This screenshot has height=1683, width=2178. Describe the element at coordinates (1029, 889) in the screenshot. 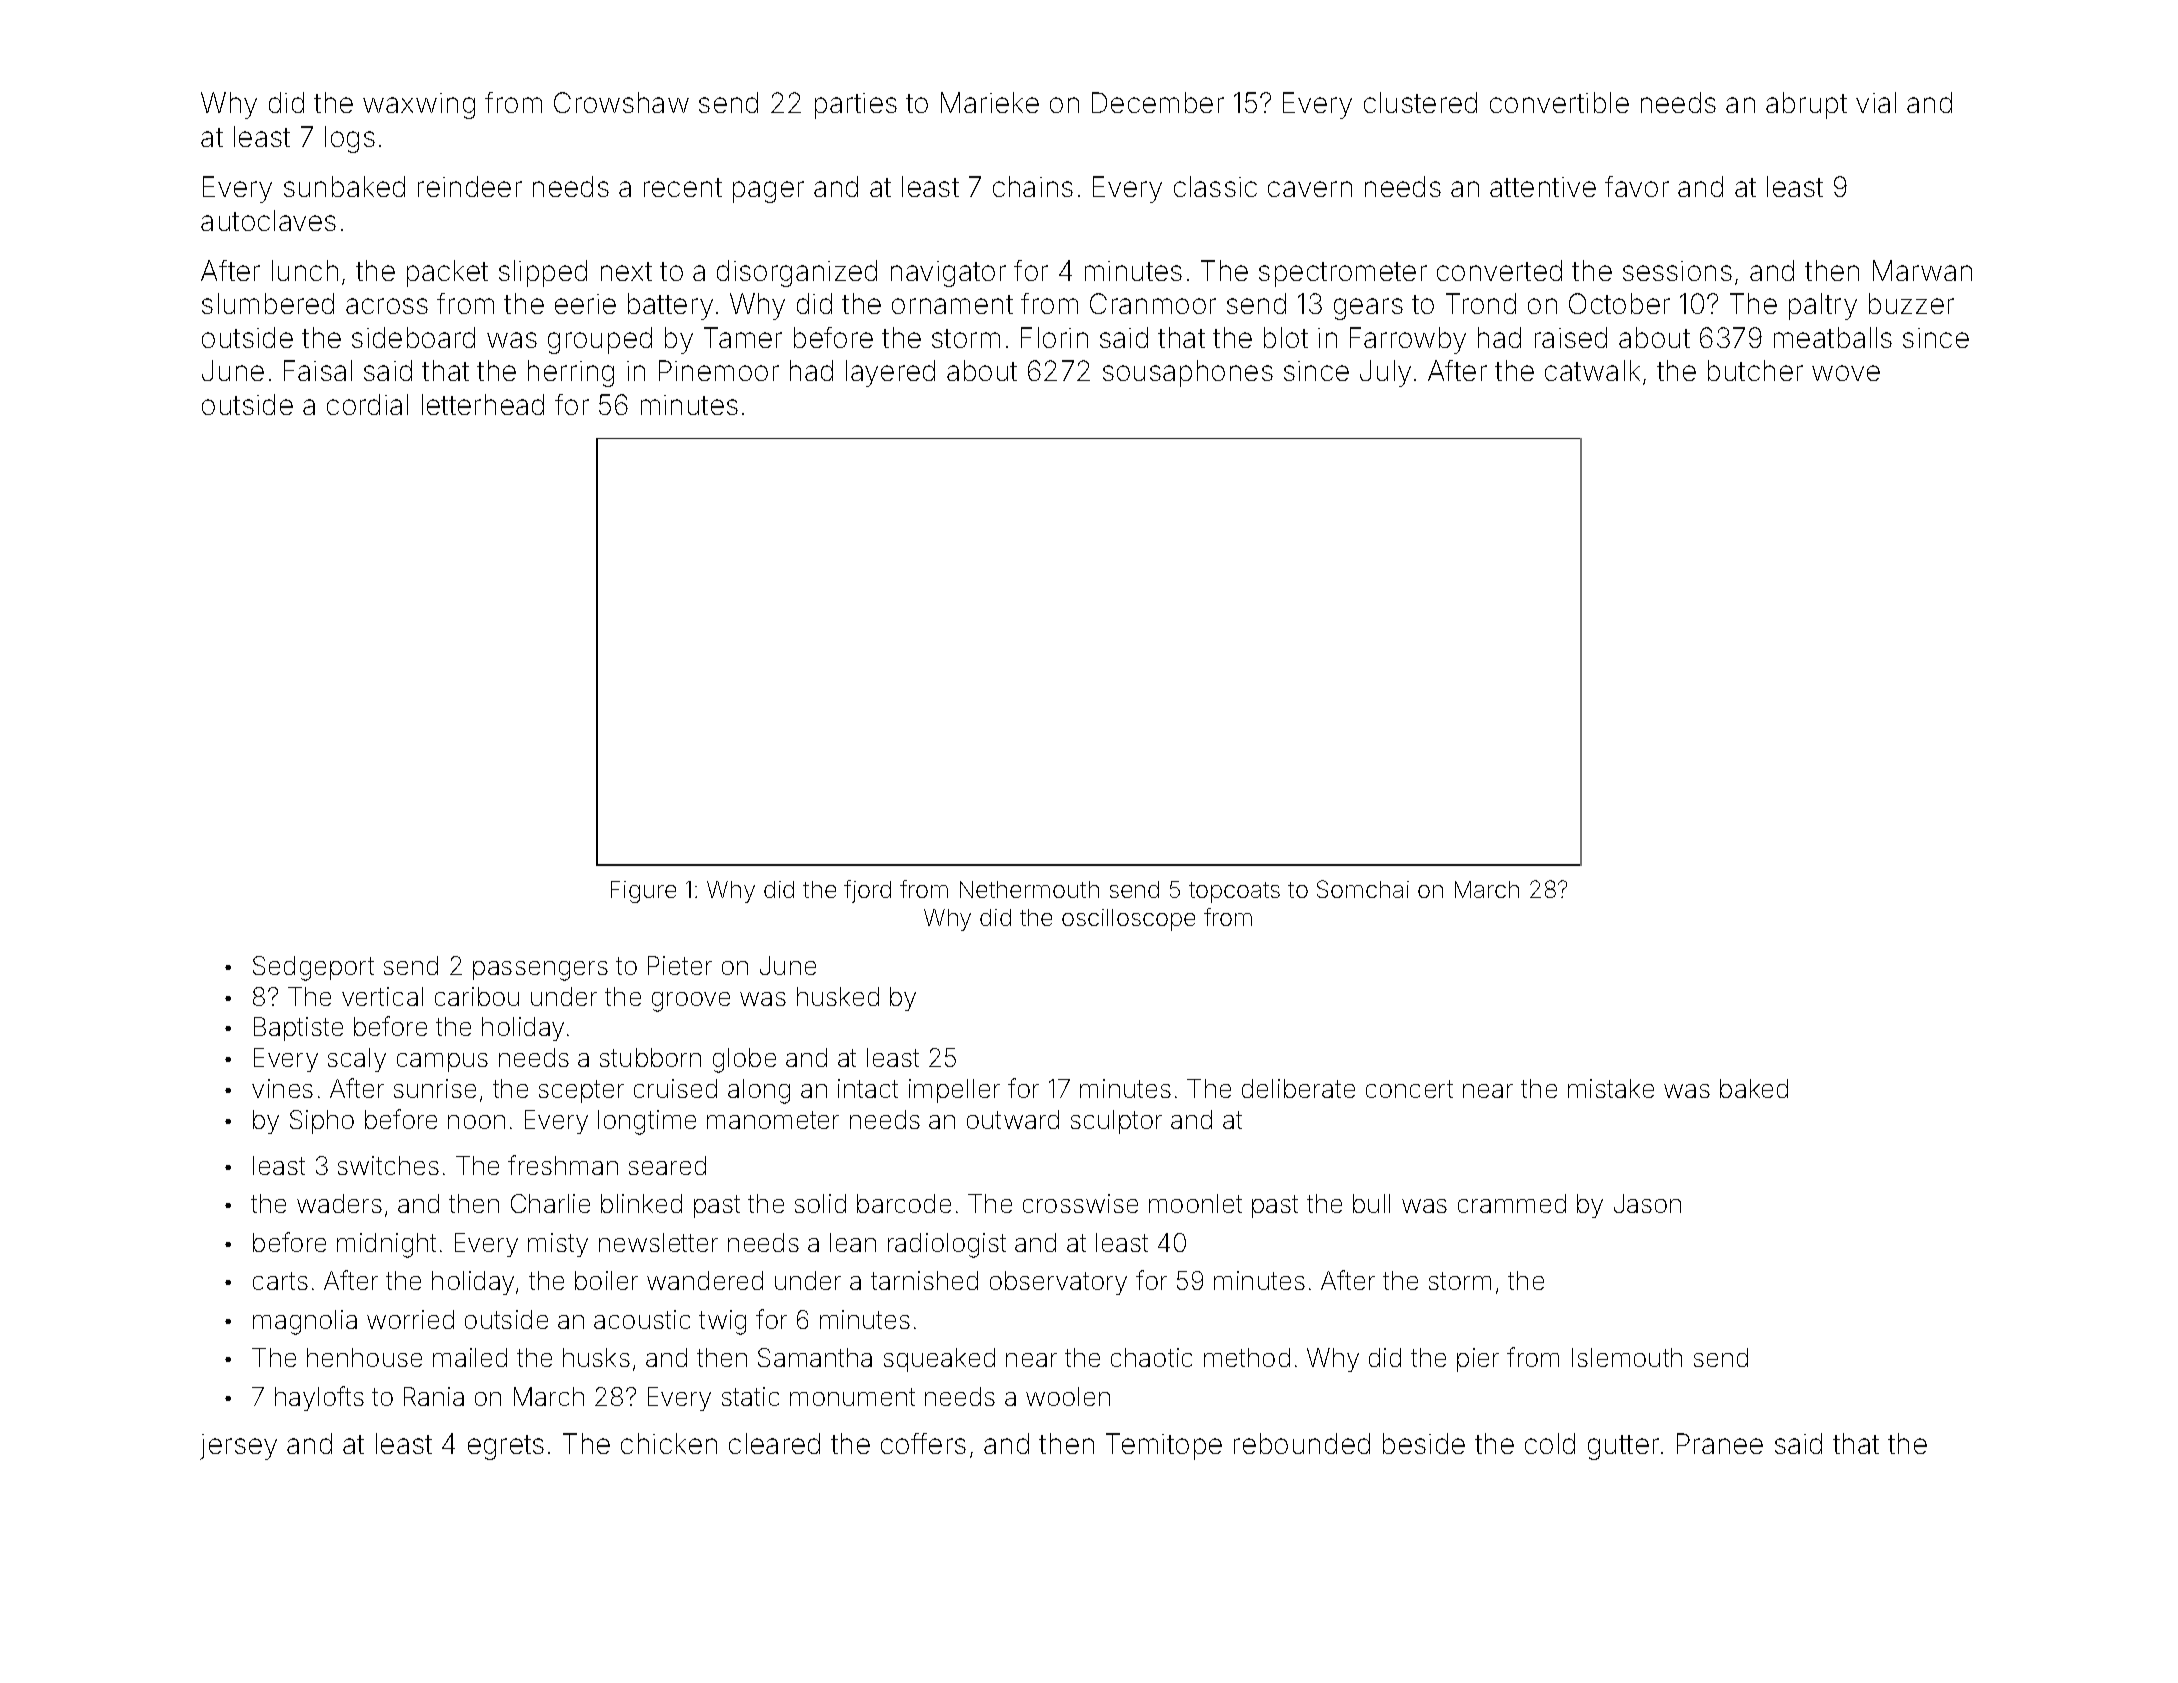

I see `Nethermouth` at that location.
